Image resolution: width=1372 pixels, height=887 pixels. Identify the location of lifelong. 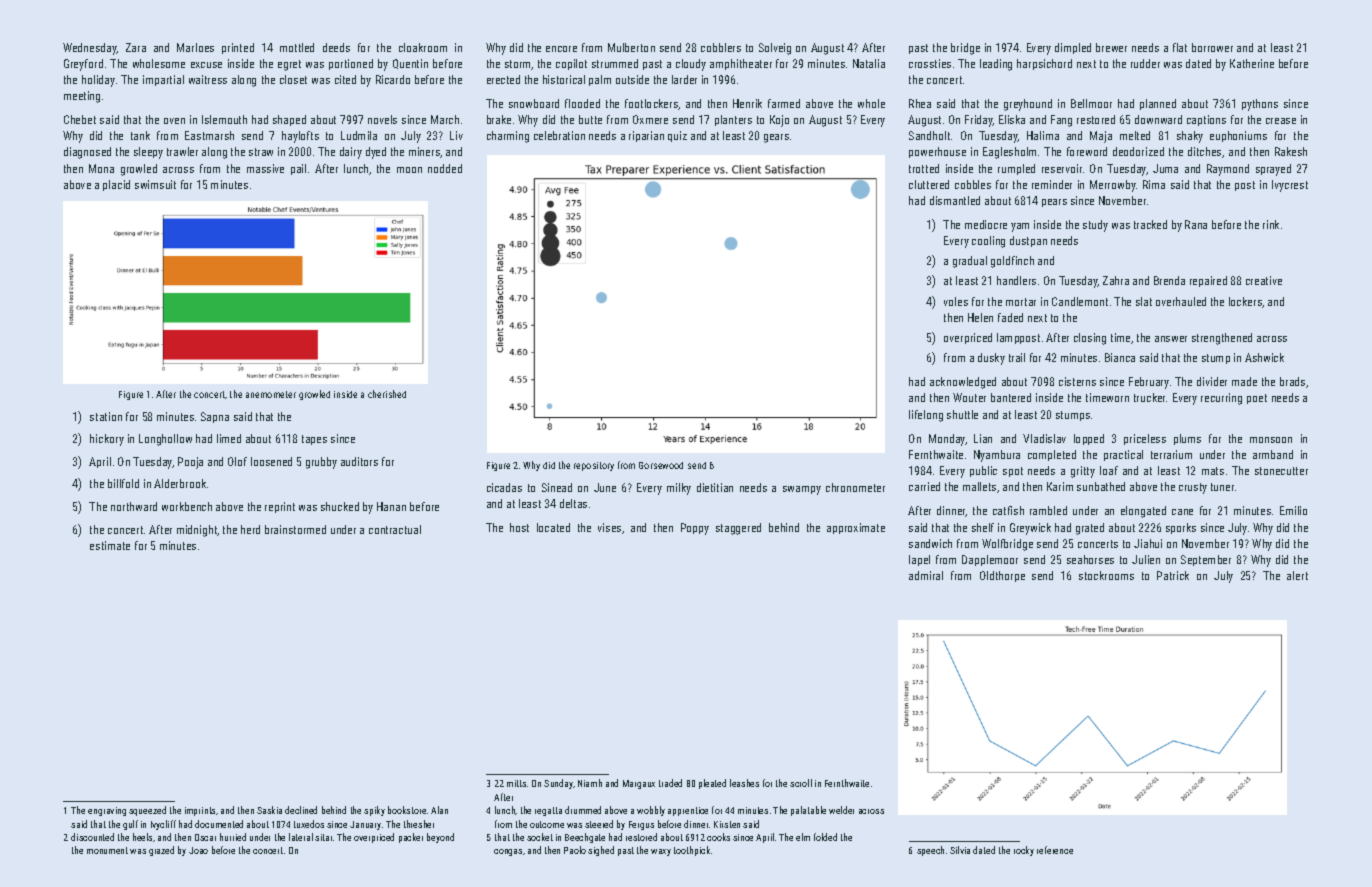
(926, 416).
